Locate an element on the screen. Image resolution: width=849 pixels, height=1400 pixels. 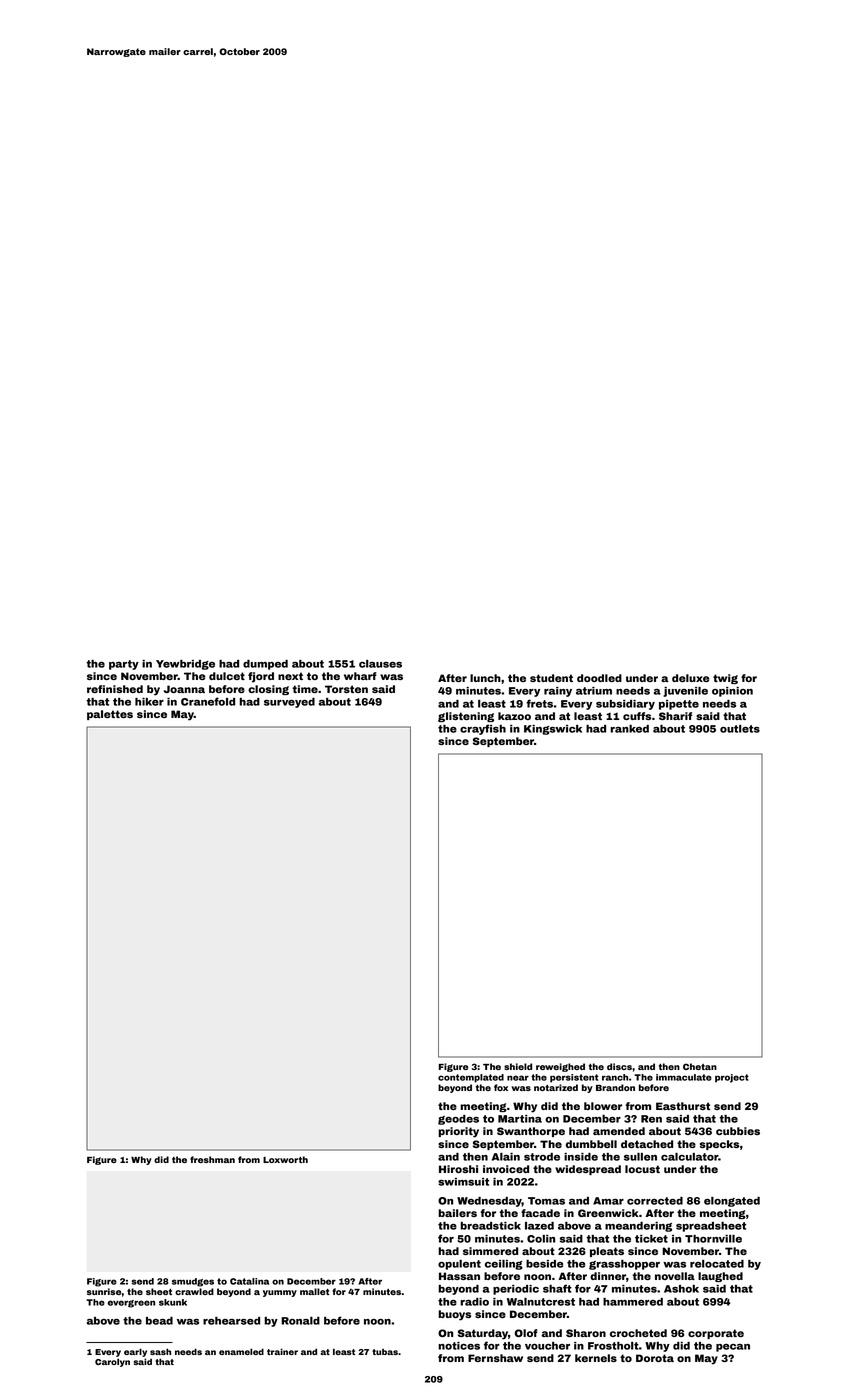
Hiroshi is located at coordinates (458, 1169).
